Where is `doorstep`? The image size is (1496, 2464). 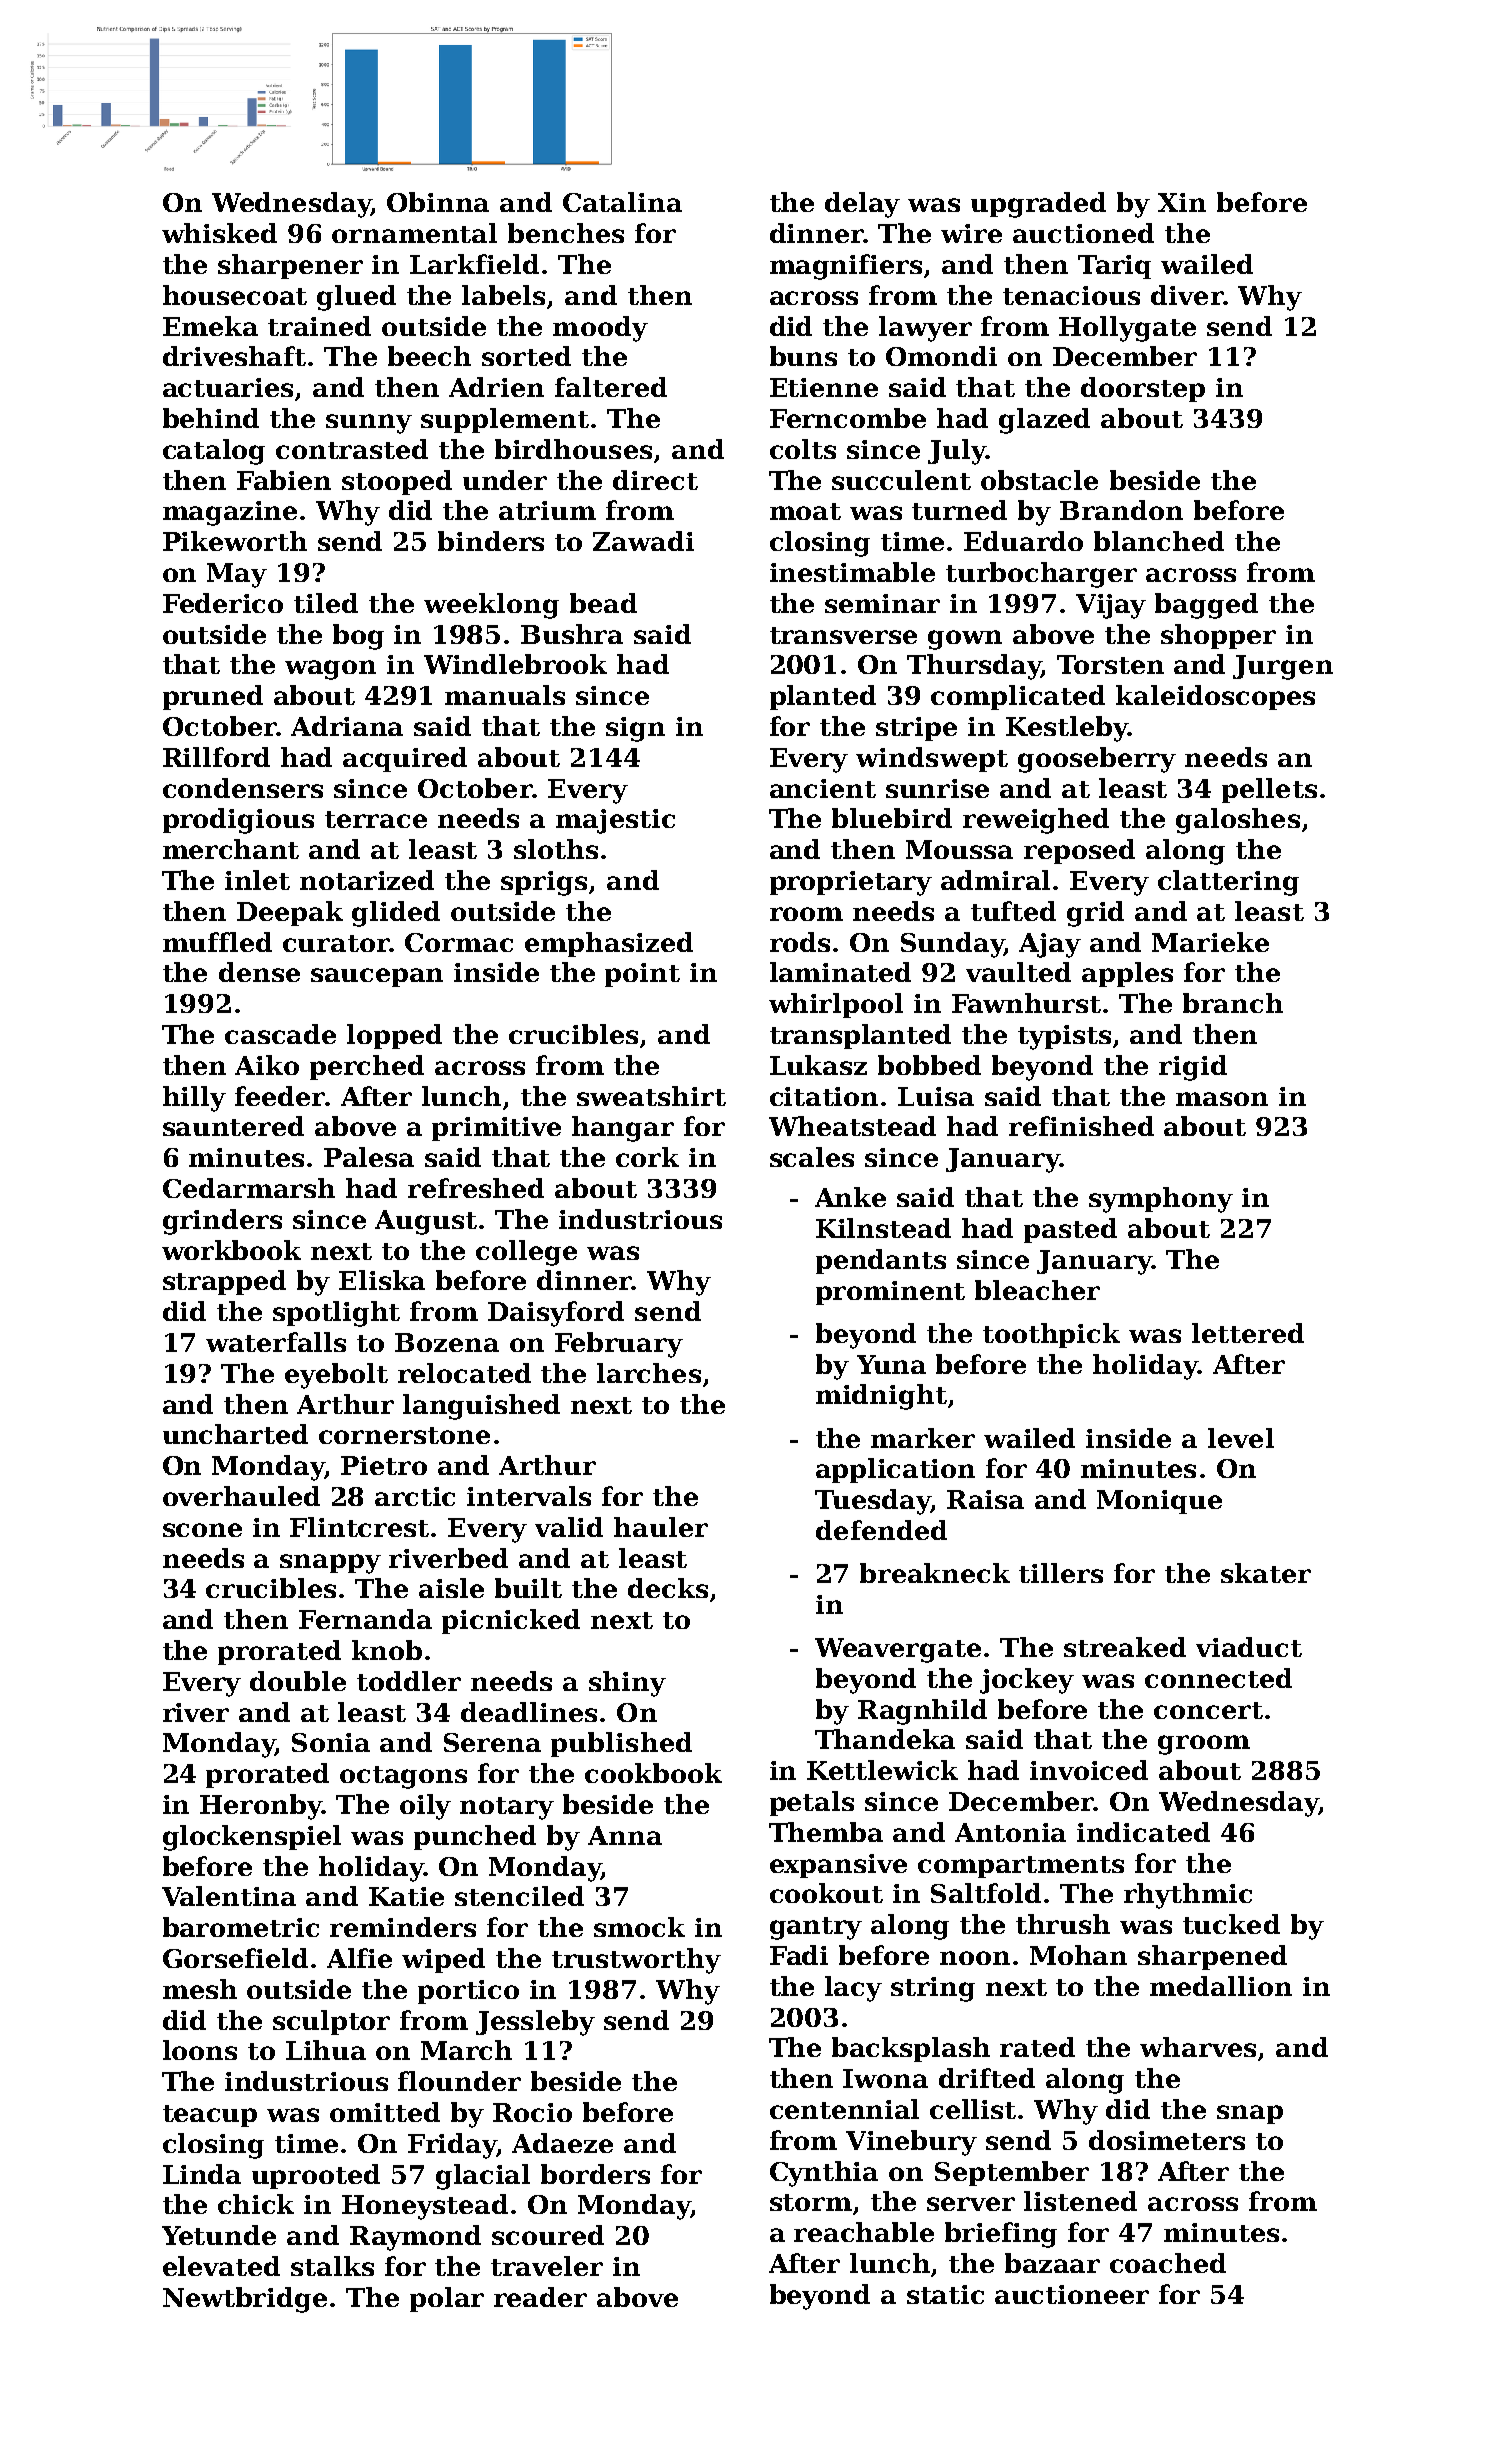 doorstep is located at coordinates (1143, 389).
